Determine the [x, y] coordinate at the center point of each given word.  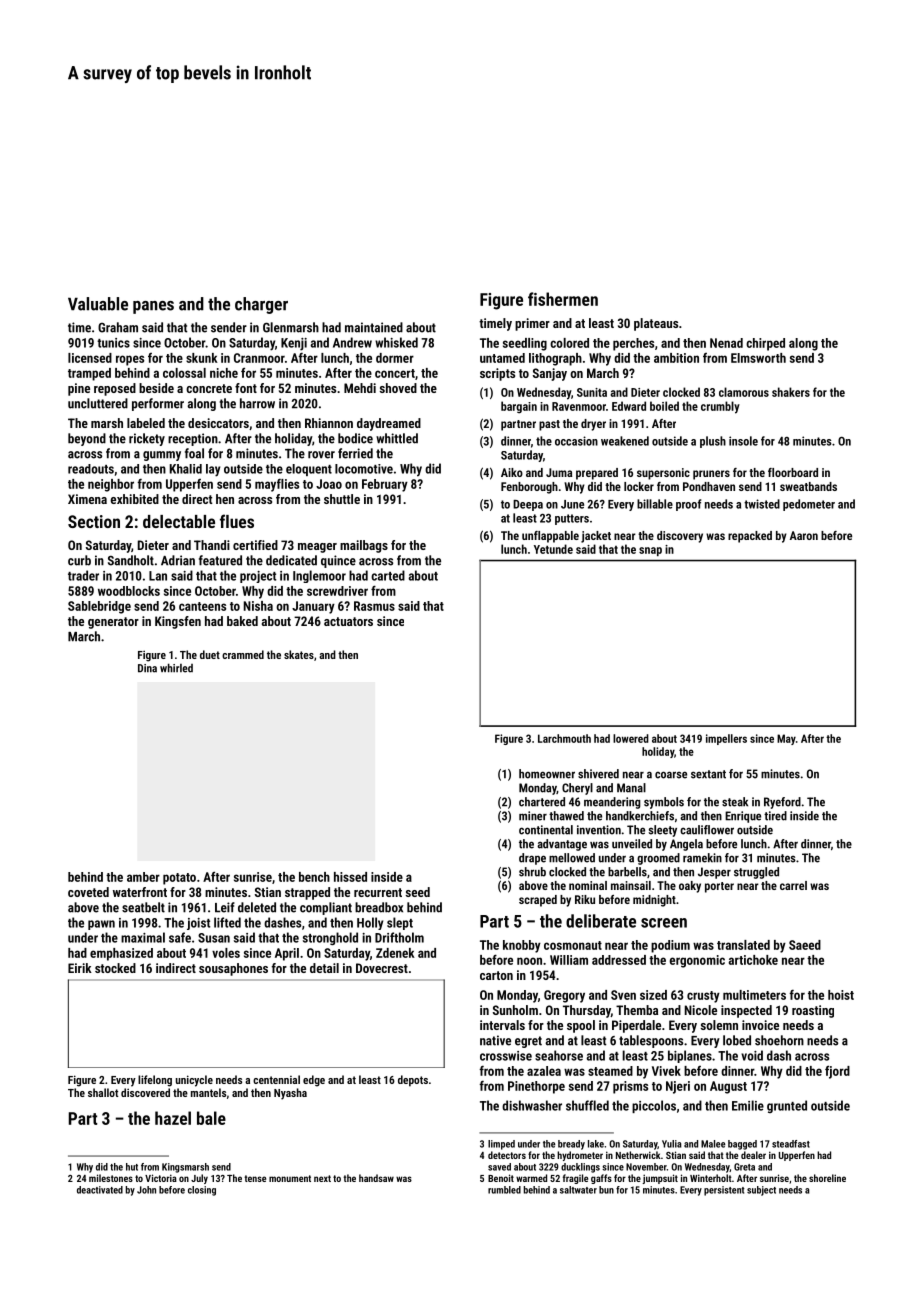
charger [261, 305]
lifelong [155, 1081]
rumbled [504, 1190]
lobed [737, 1040]
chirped [765, 344]
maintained [374, 327]
